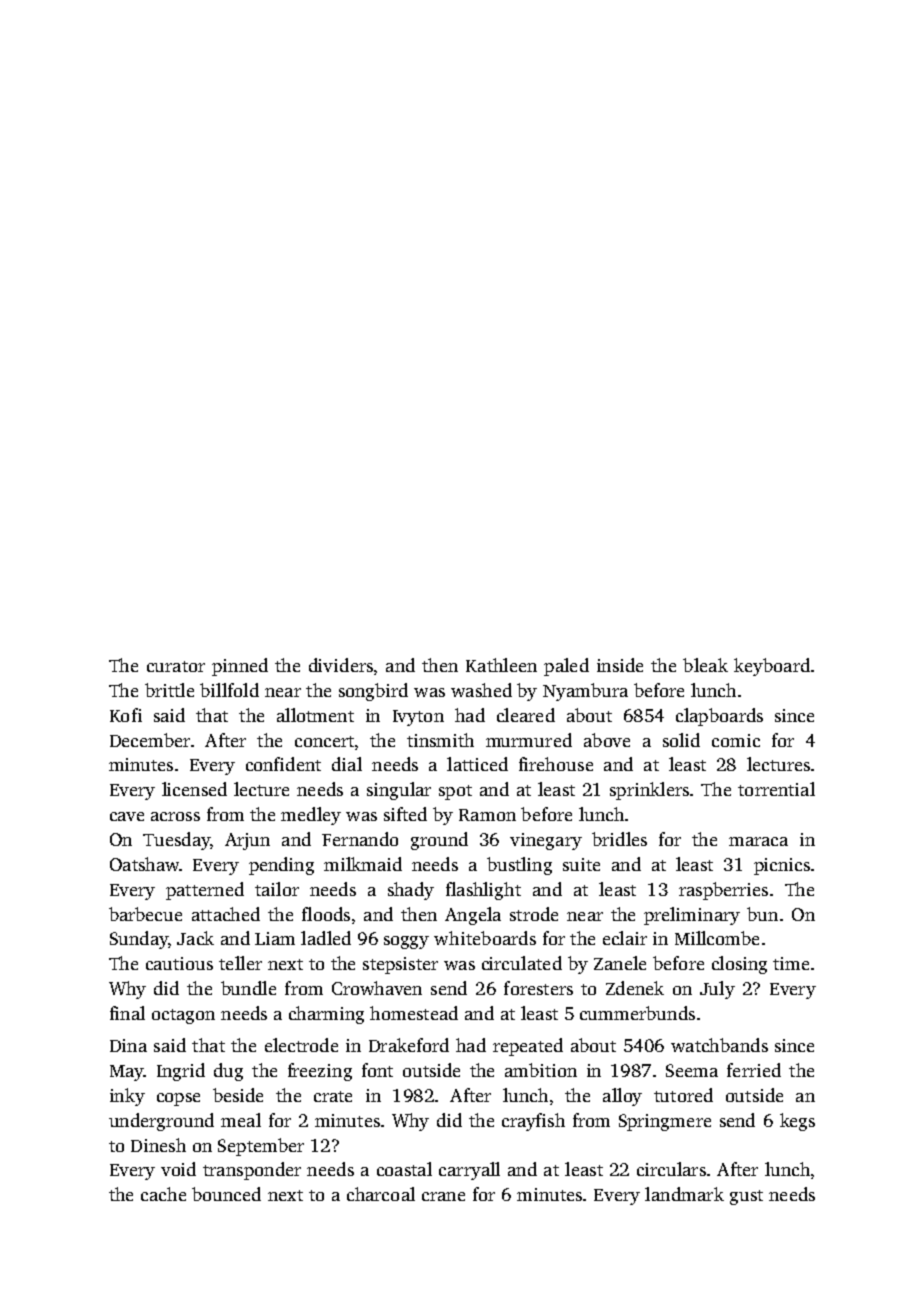 This page has width=924, height=1314. I want to click on charcoal, so click(381, 1194).
